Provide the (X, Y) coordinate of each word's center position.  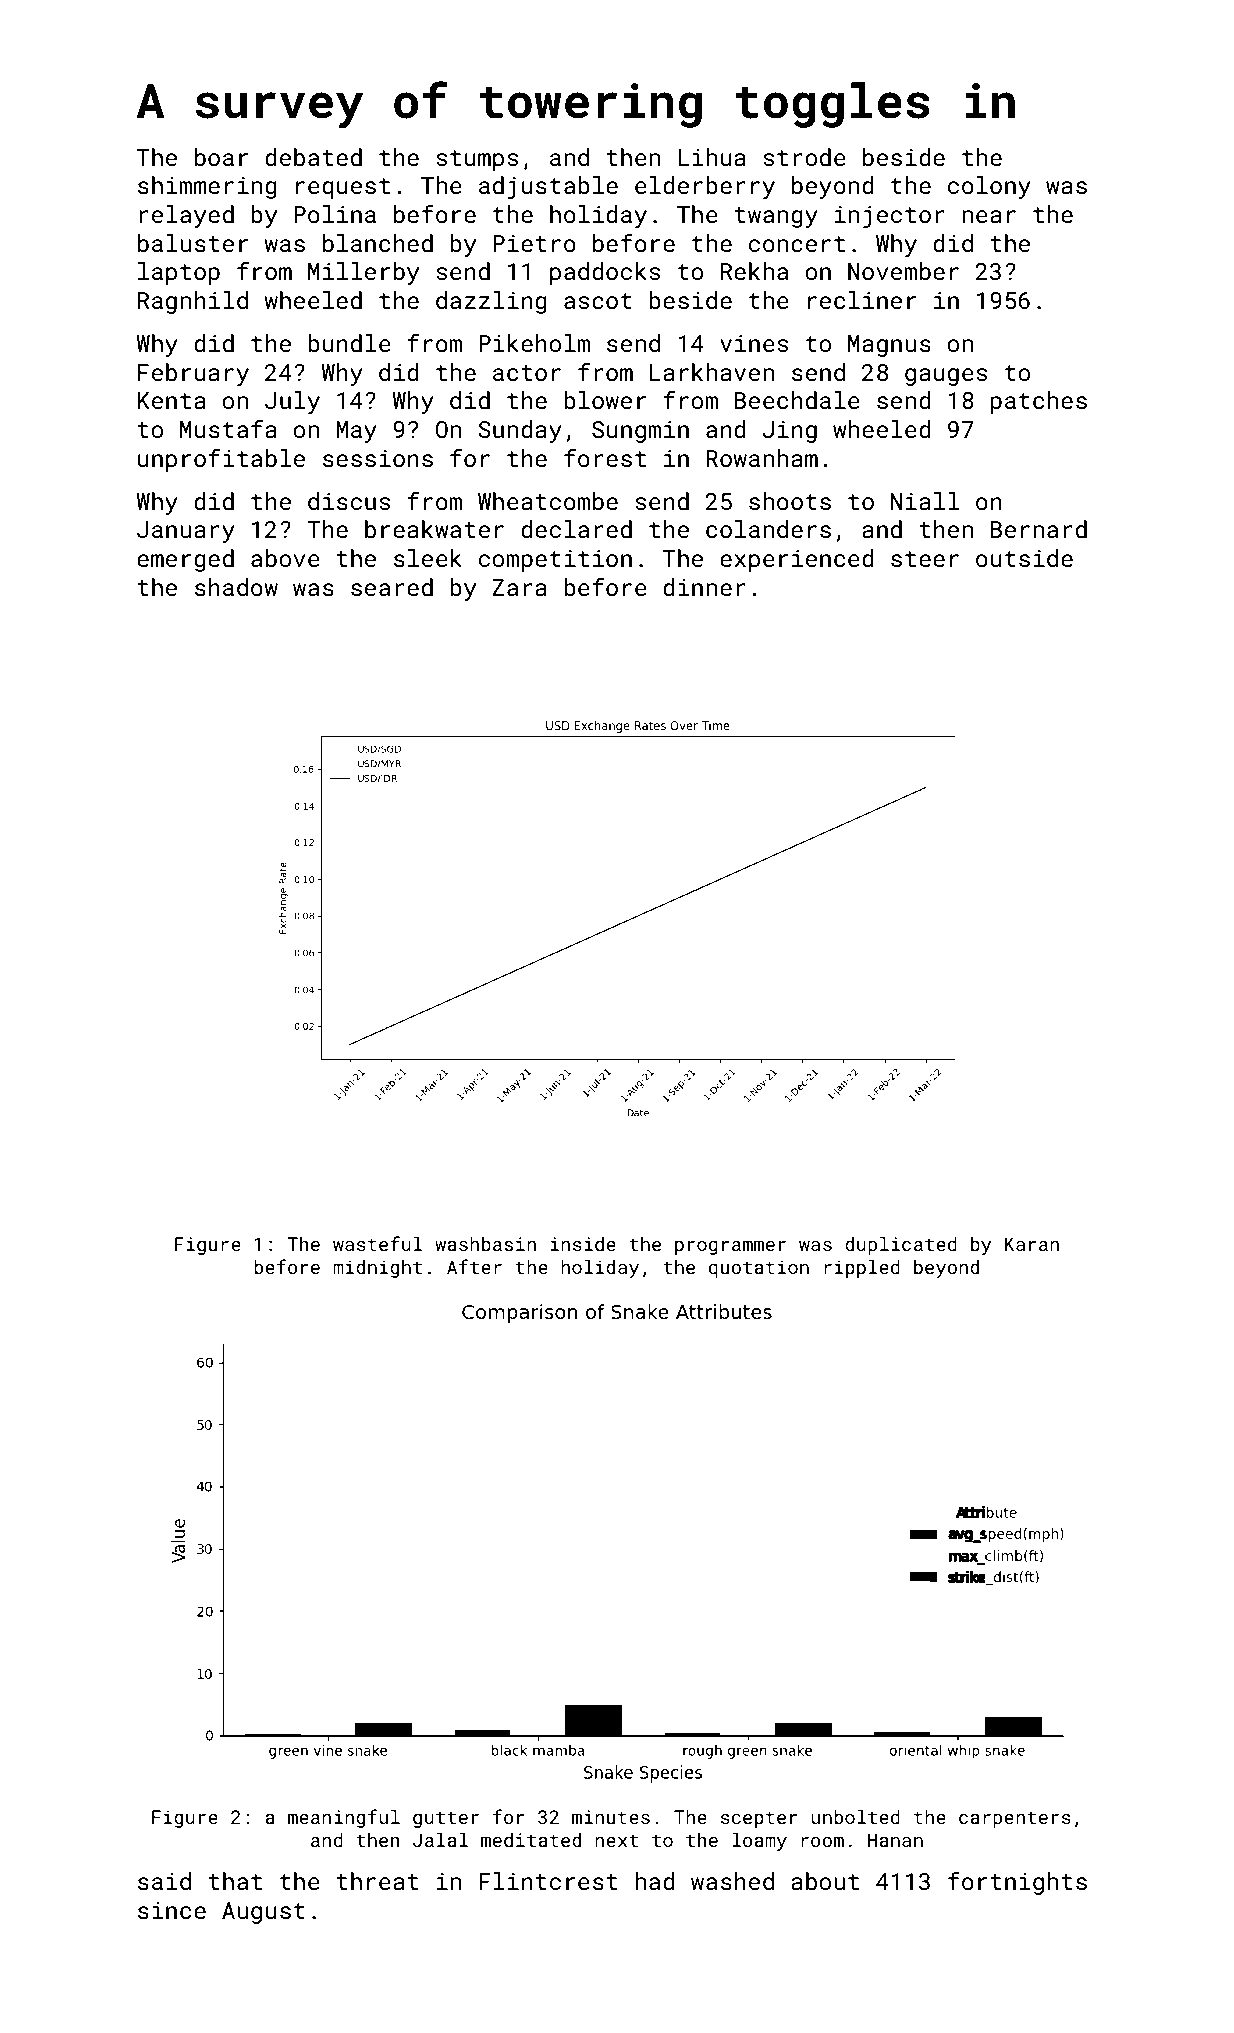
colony (989, 187)
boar (221, 157)
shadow (236, 587)
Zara (519, 587)
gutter (446, 1819)
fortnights (1017, 1883)
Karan (1032, 1244)
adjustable (548, 187)
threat (377, 1881)
